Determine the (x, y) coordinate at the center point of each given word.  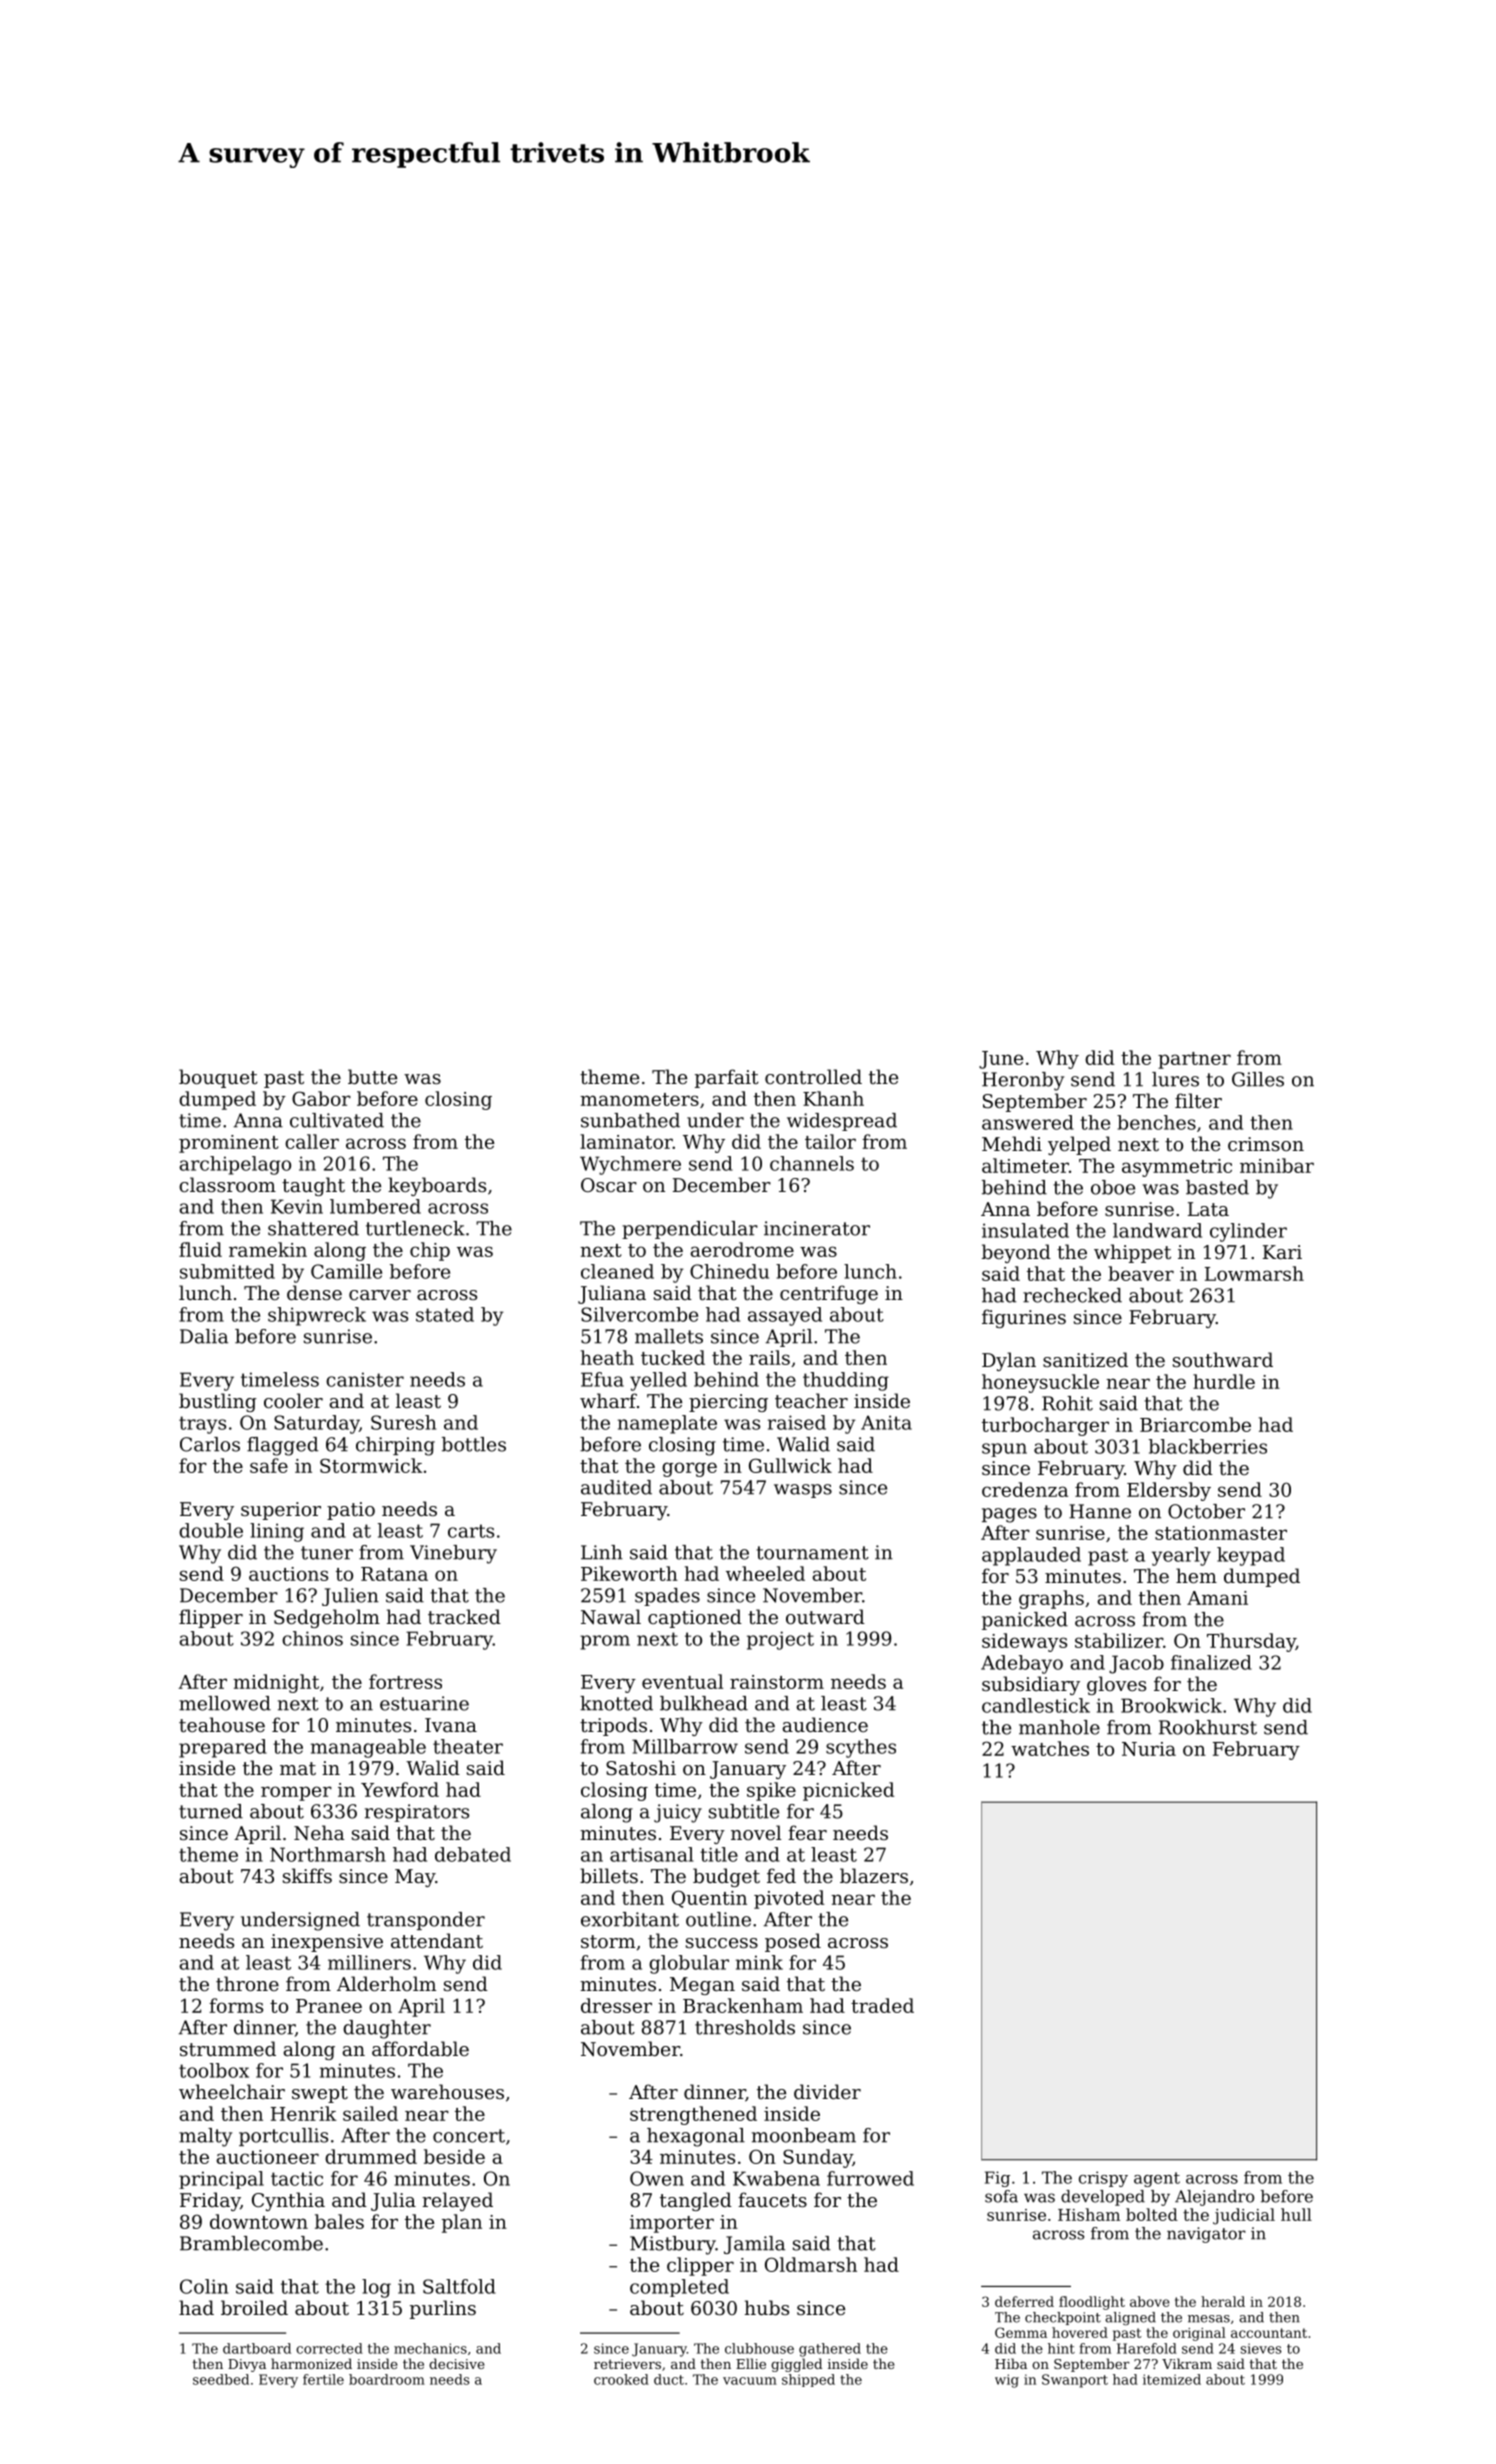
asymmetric (1177, 1168)
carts (471, 1531)
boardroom (387, 2379)
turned (211, 1811)
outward (825, 1616)
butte (372, 1076)
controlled (813, 1076)
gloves (1116, 1685)
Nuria (1149, 1749)
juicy (678, 1813)
